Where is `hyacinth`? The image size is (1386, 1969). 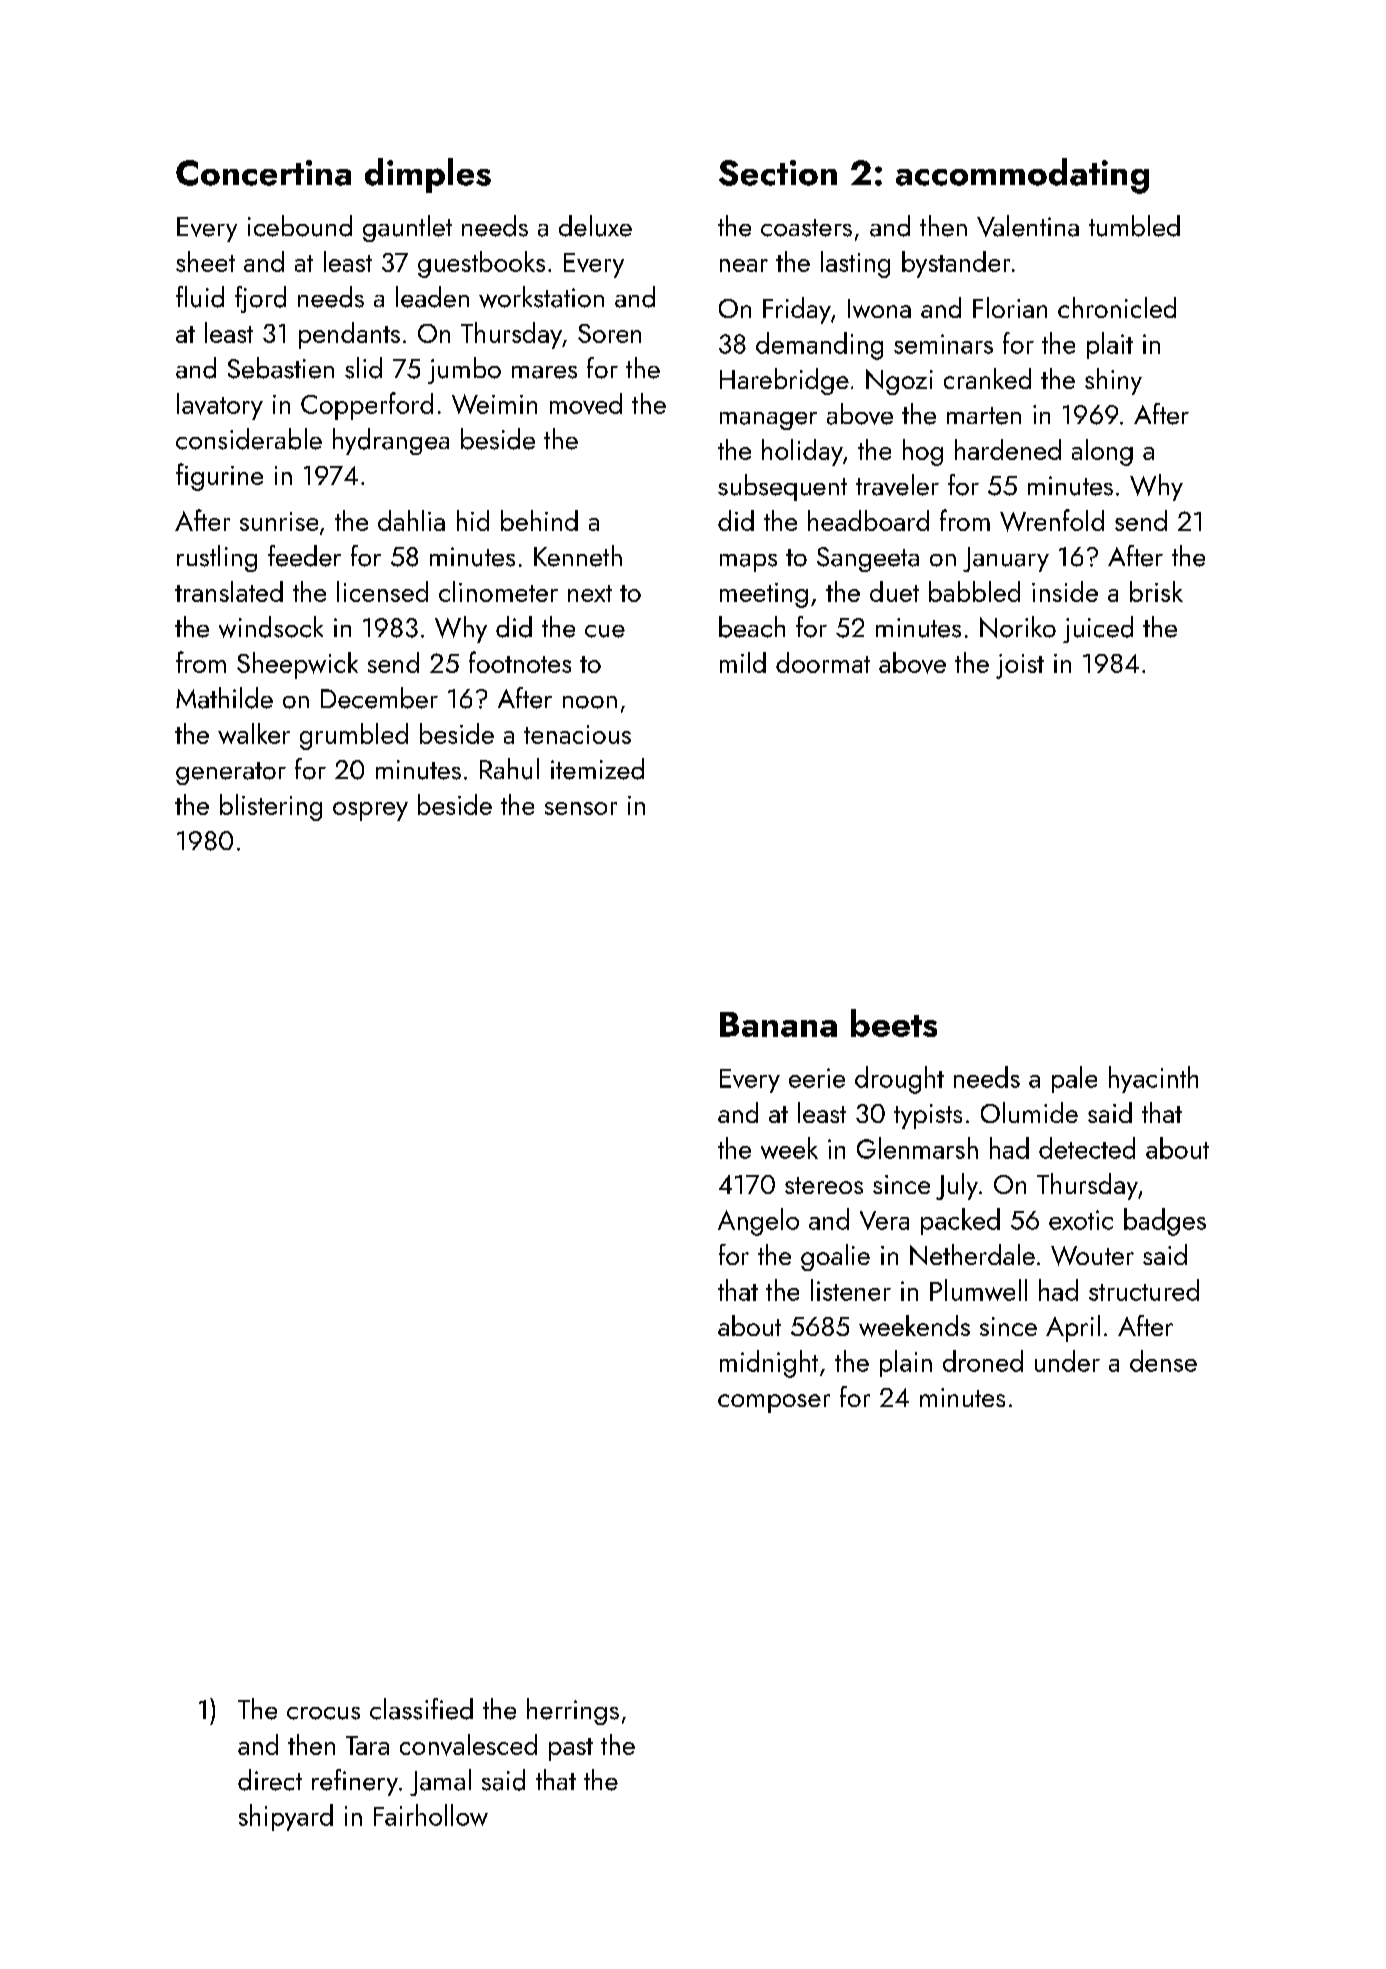 hyacinth is located at coordinates (1153, 1079).
